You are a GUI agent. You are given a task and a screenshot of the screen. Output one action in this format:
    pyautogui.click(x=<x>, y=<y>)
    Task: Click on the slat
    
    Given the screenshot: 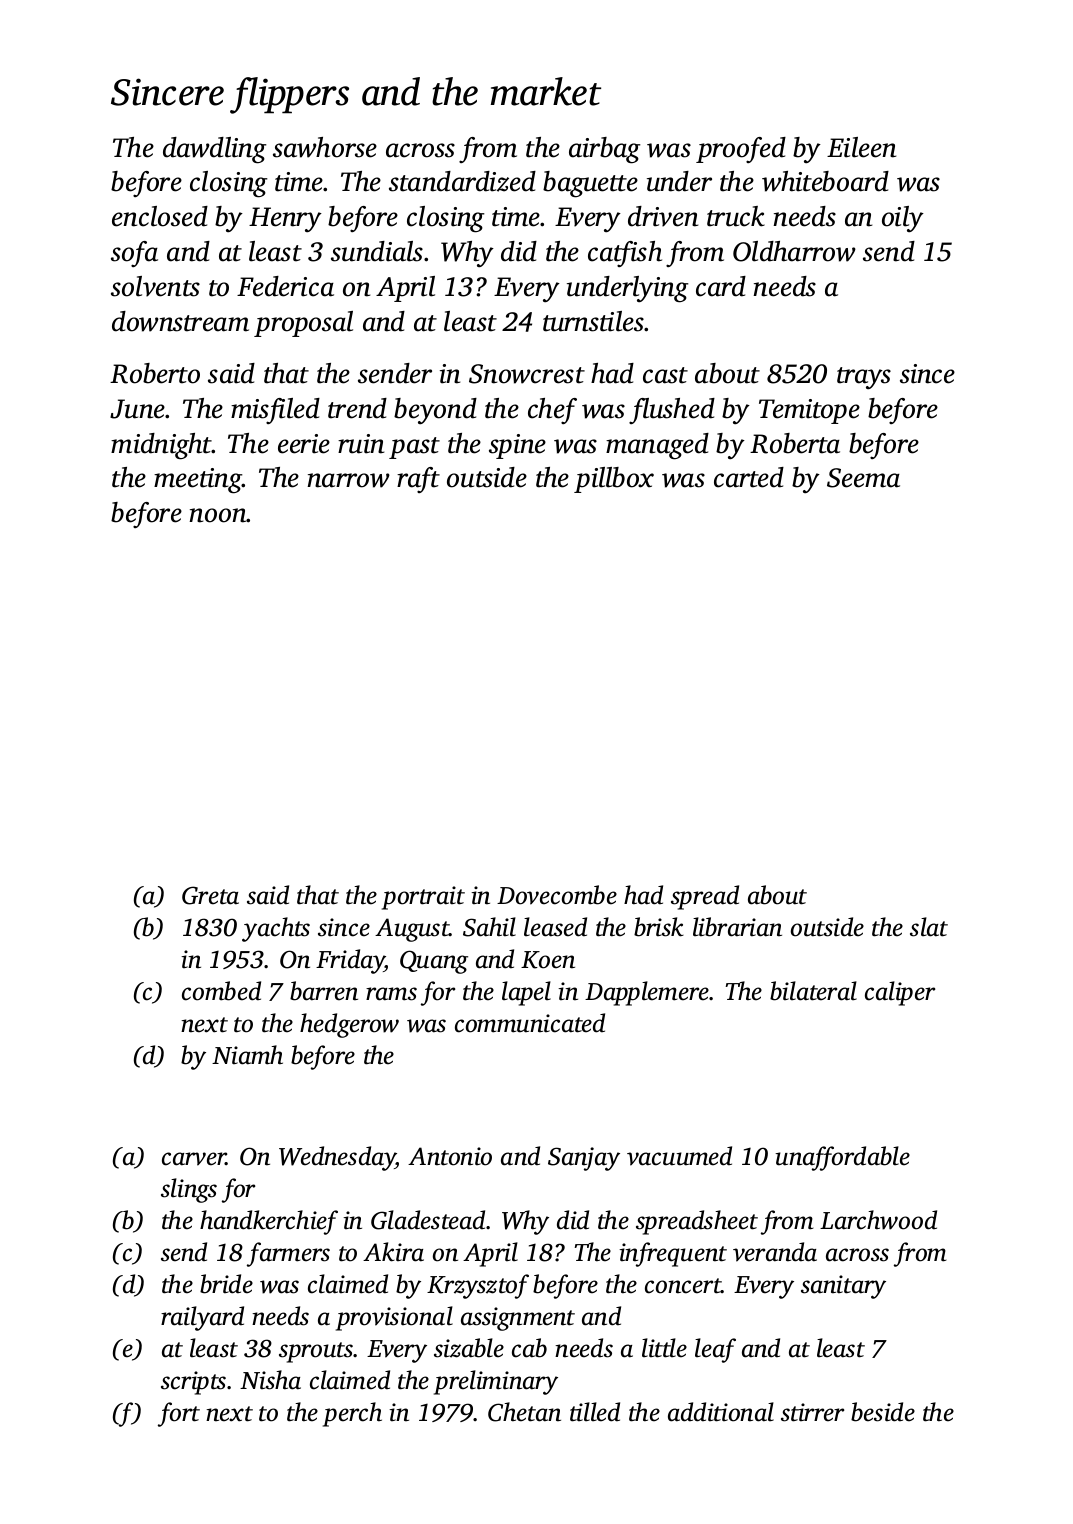 What is the action you would take?
    pyautogui.click(x=929, y=927)
